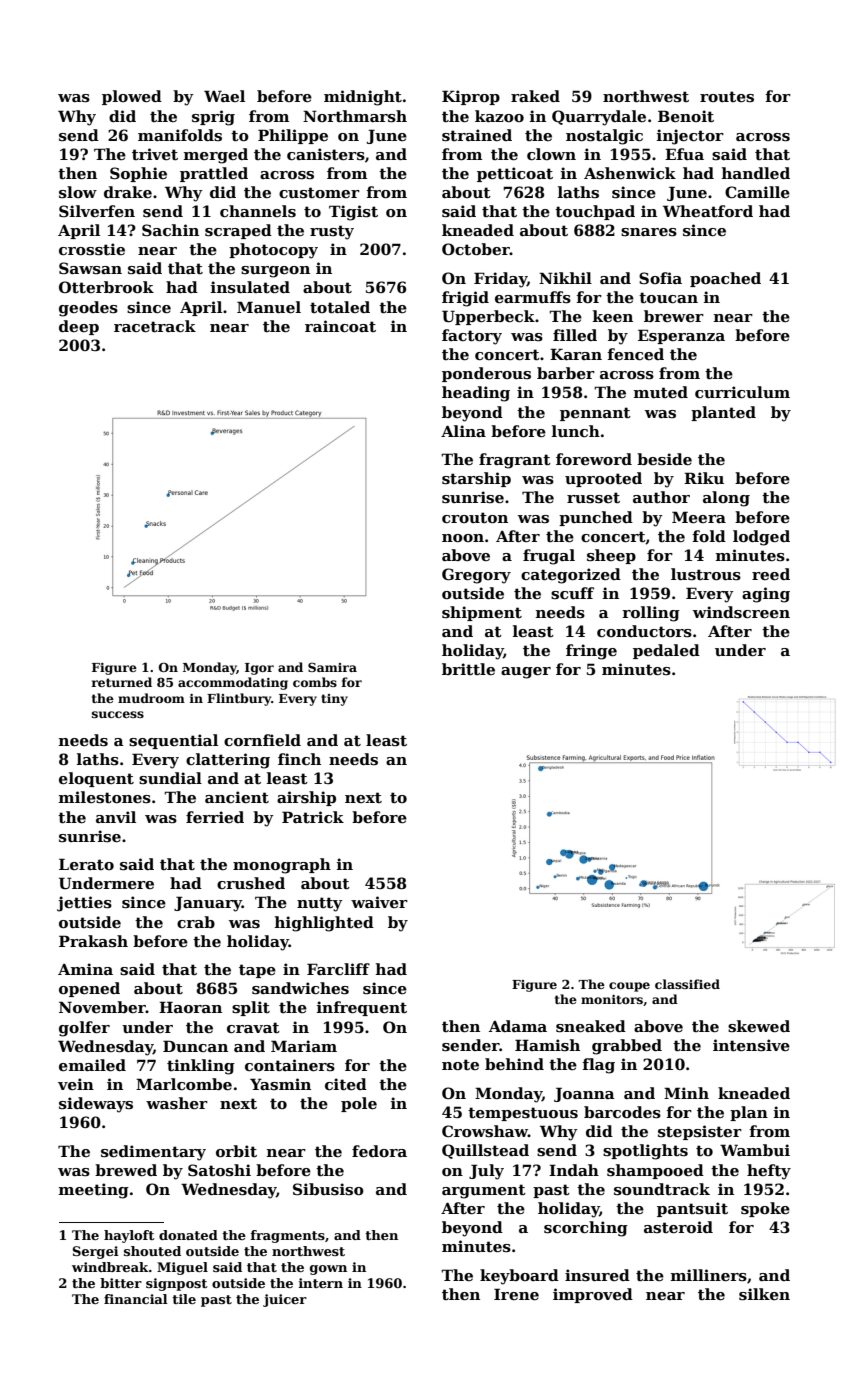  I want to click on petticoat, so click(515, 174).
